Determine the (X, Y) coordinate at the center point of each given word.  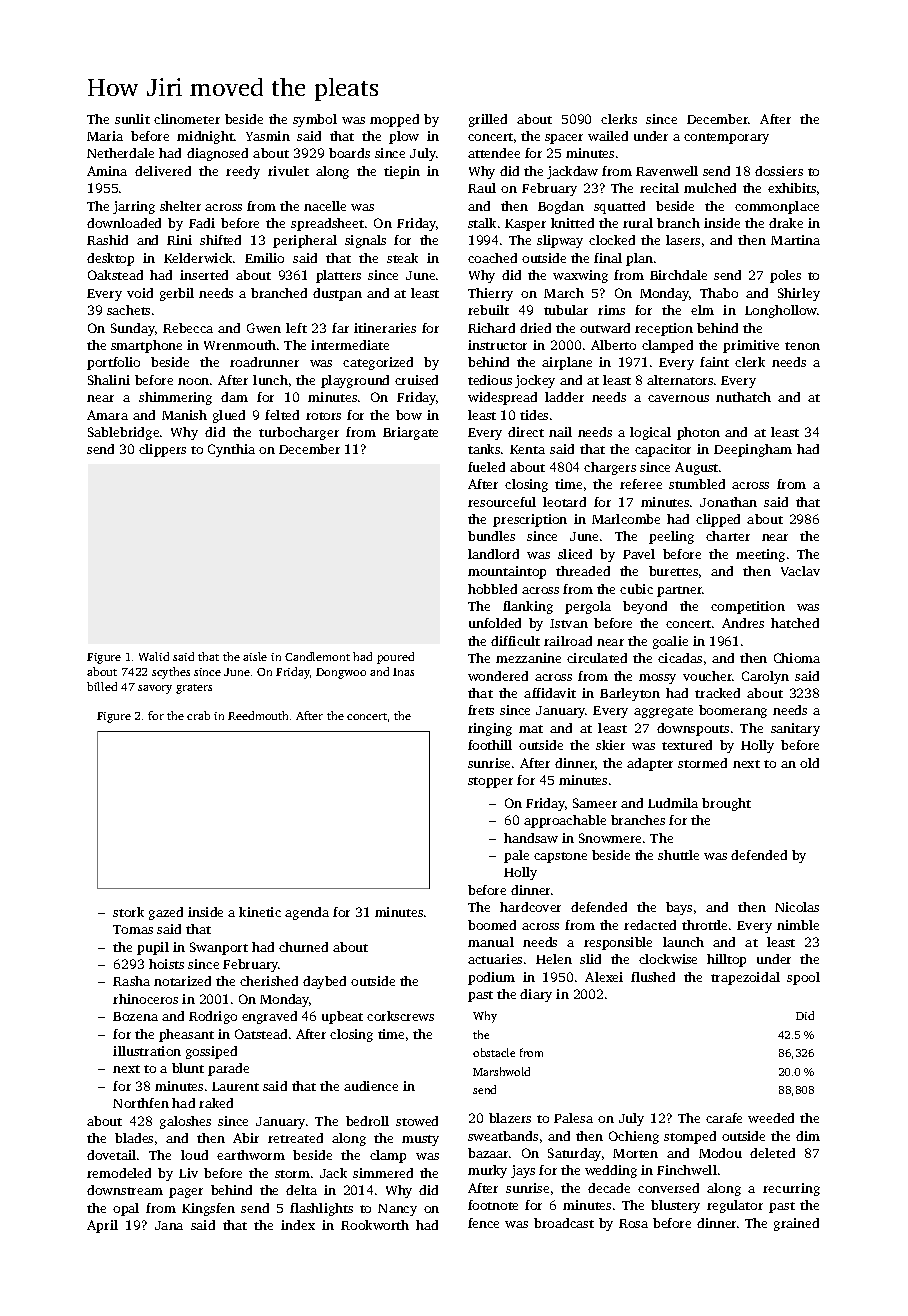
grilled (488, 120)
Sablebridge (123, 433)
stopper (490, 782)
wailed (608, 136)
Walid (154, 656)
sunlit (132, 119)
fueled (486, 467)
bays (679, 908)
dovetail (111, 1155)
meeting (760, 555)
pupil (153, 948)
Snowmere (610, 838)
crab (198, 715)
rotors (323, 416)
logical (650, 433)
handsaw (531, 838)
